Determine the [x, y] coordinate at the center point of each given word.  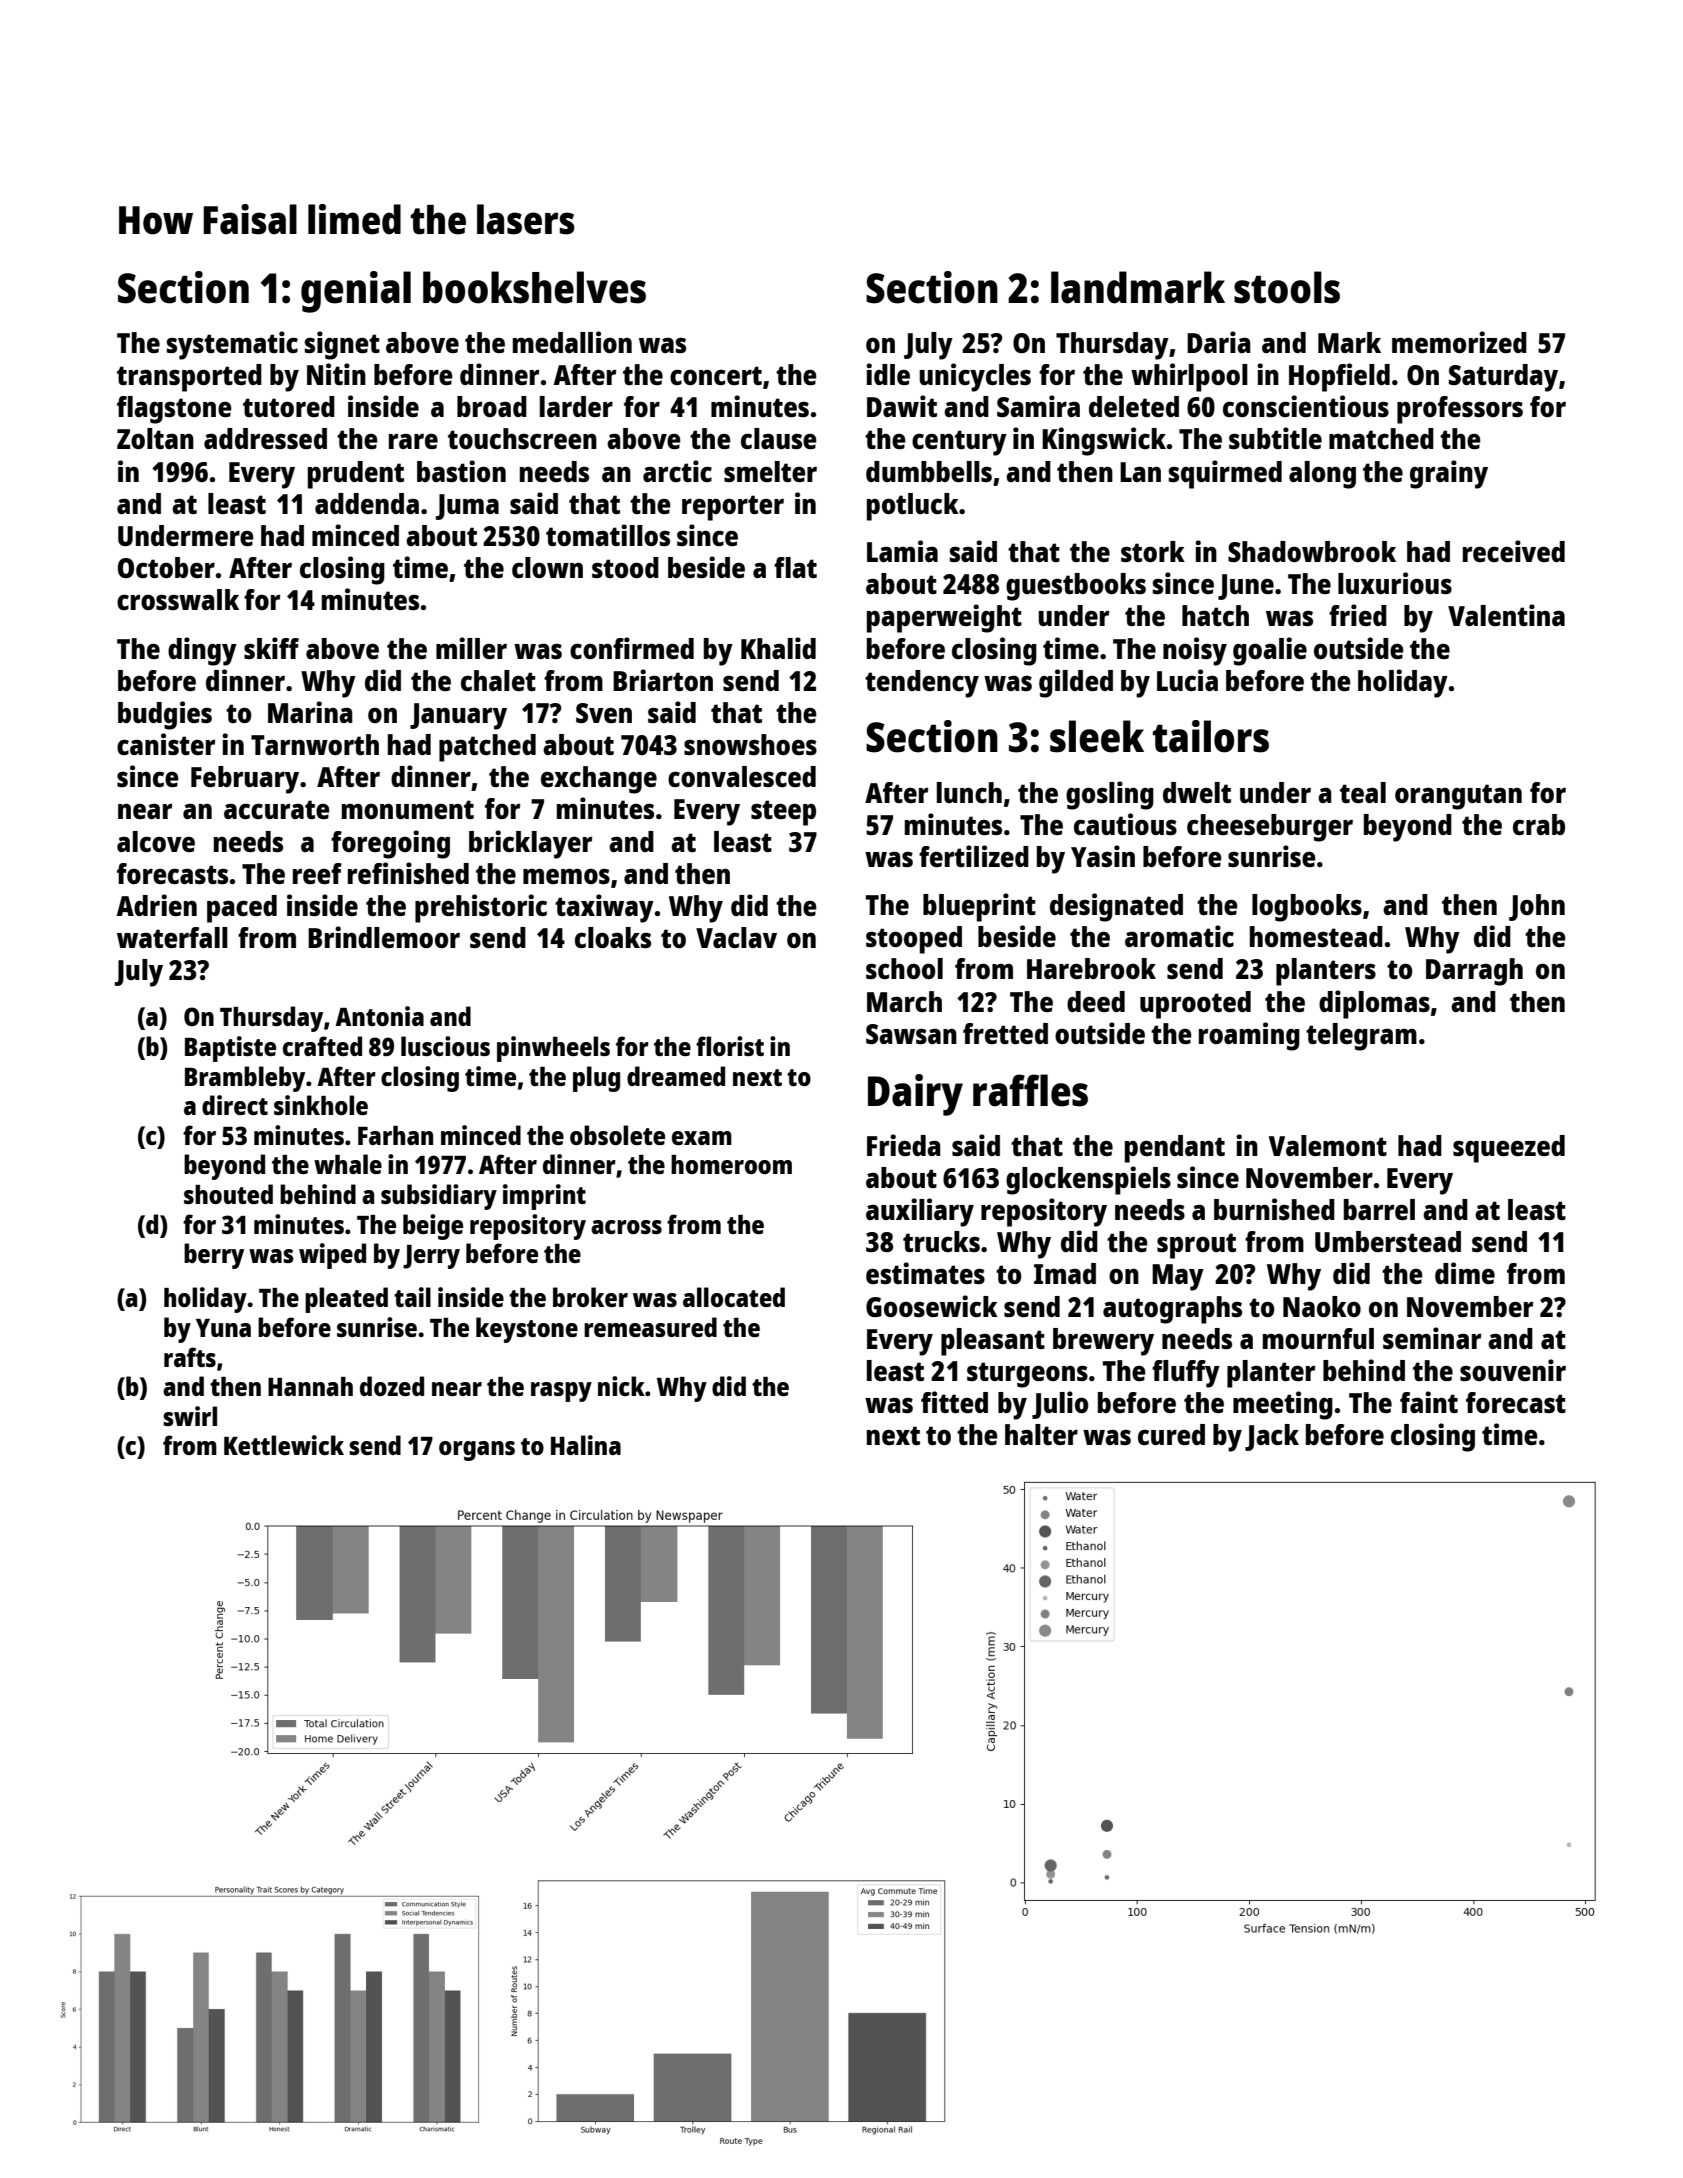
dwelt [1197, 792]
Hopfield [1339, 377]
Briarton [663, 680]
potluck [913, 507]
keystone [527, 1330]
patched [487, 748]
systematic [232, 345]
